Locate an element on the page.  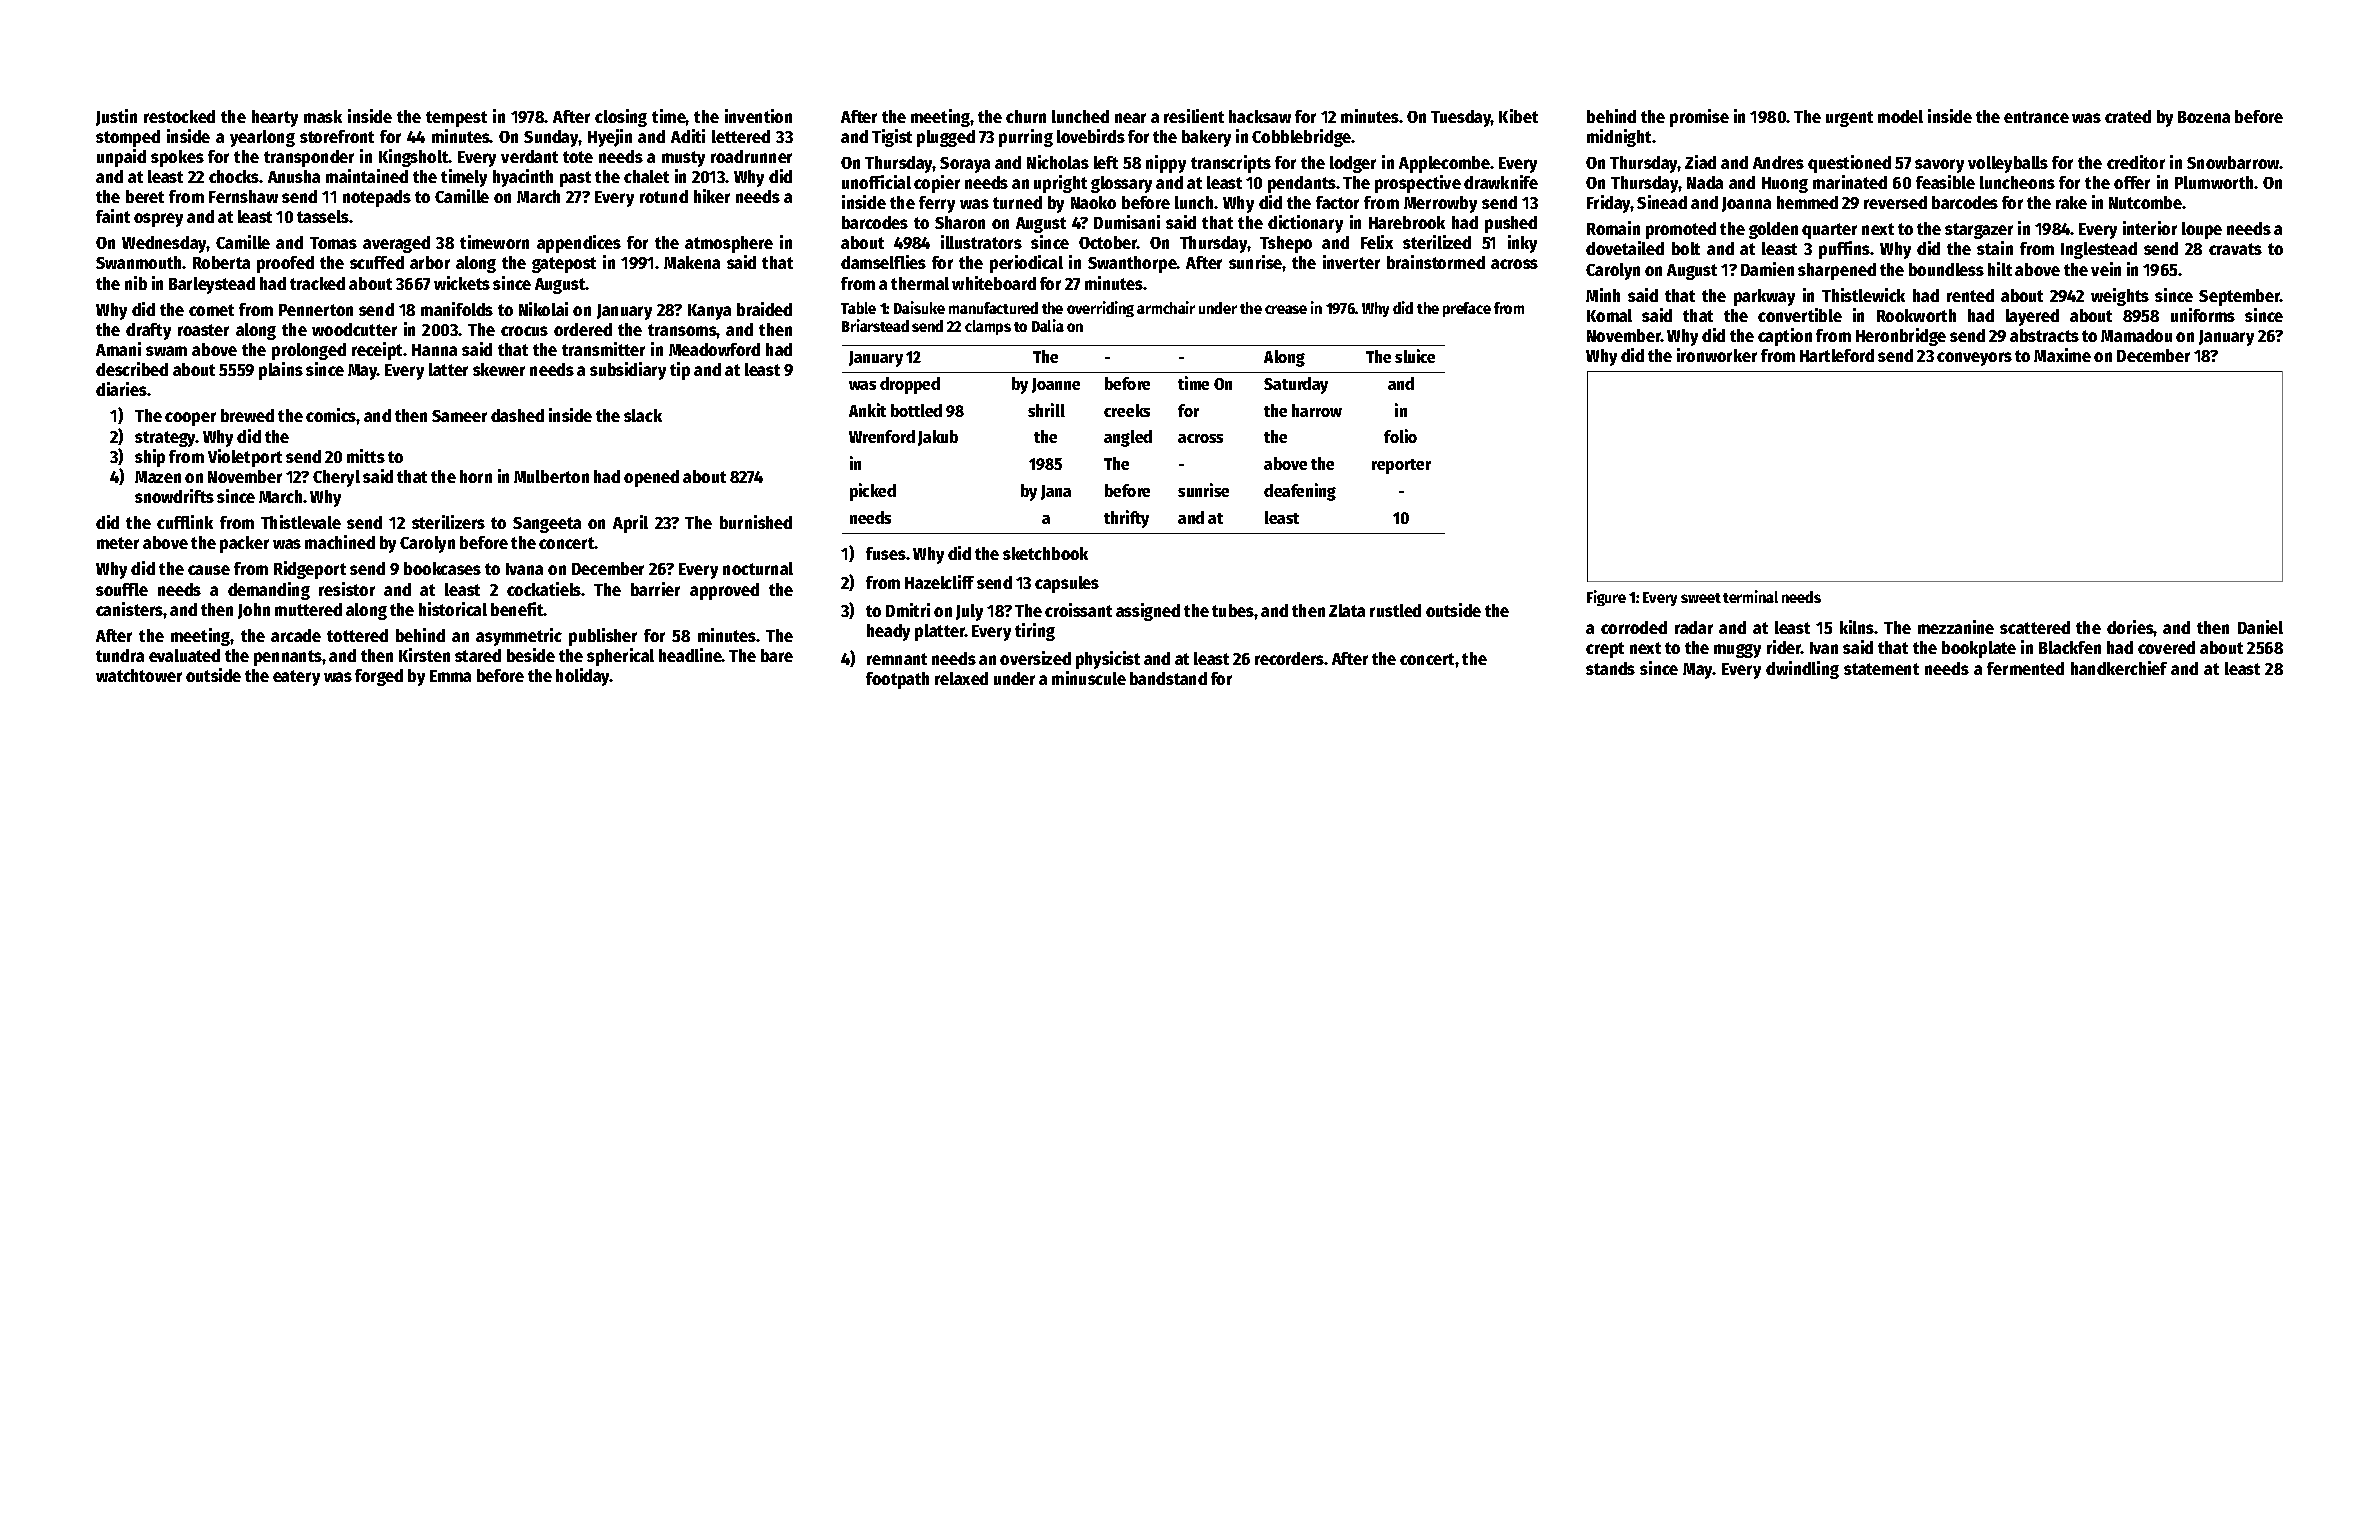
Pennerton is located at coordinates (316, 310).
